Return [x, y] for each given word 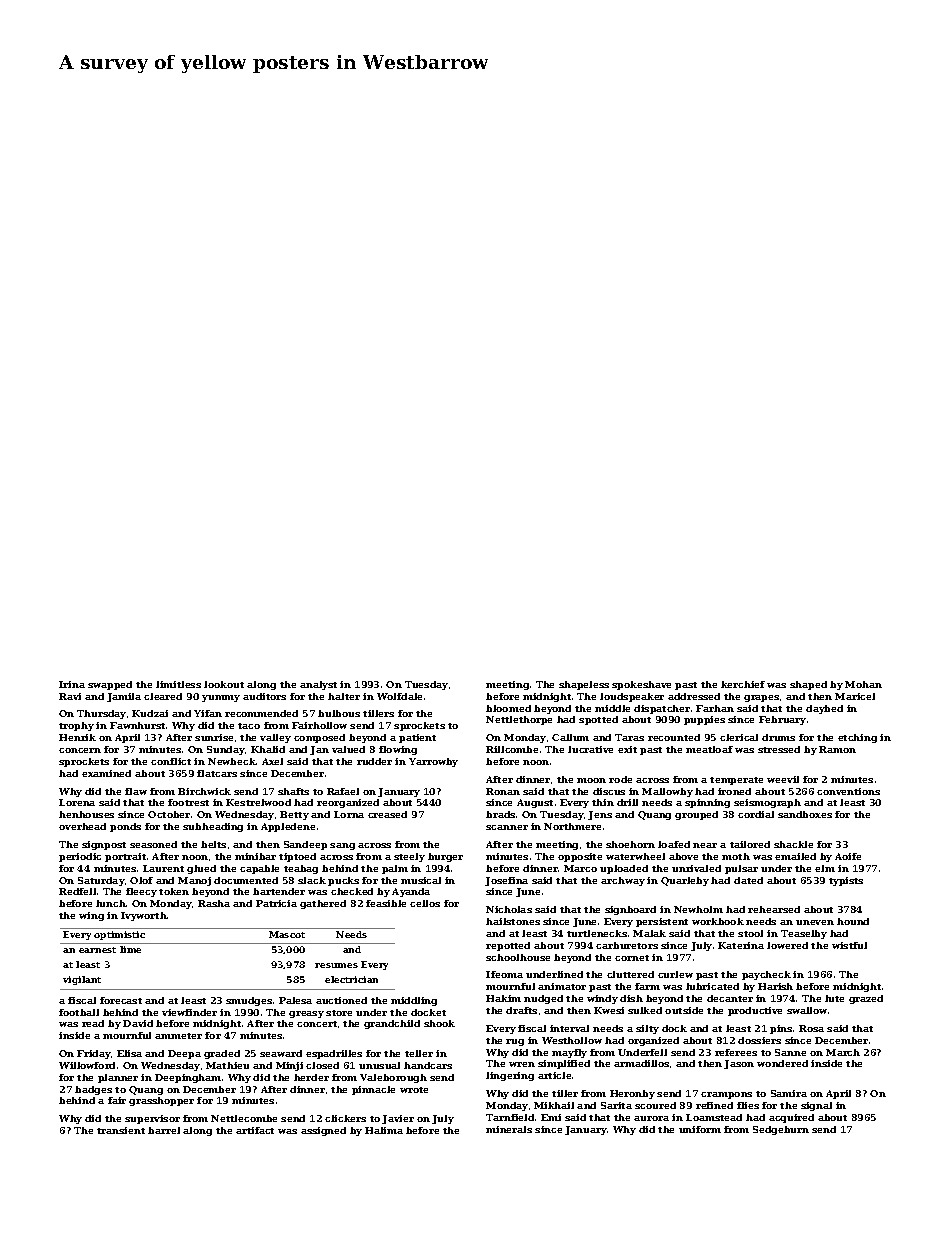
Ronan [503, 791]
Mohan [863, 684]
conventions [848, 791]
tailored [750, 844]
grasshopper [161, 1101]
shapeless [584, 685]
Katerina [741, 945]
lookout [224, 684]
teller [419, 1053]
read [93, 1023]
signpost [104, 845]
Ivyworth [144, 916]
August [535, 803]
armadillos [641, 1063]
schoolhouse [518, 957]
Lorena [77, 802]
